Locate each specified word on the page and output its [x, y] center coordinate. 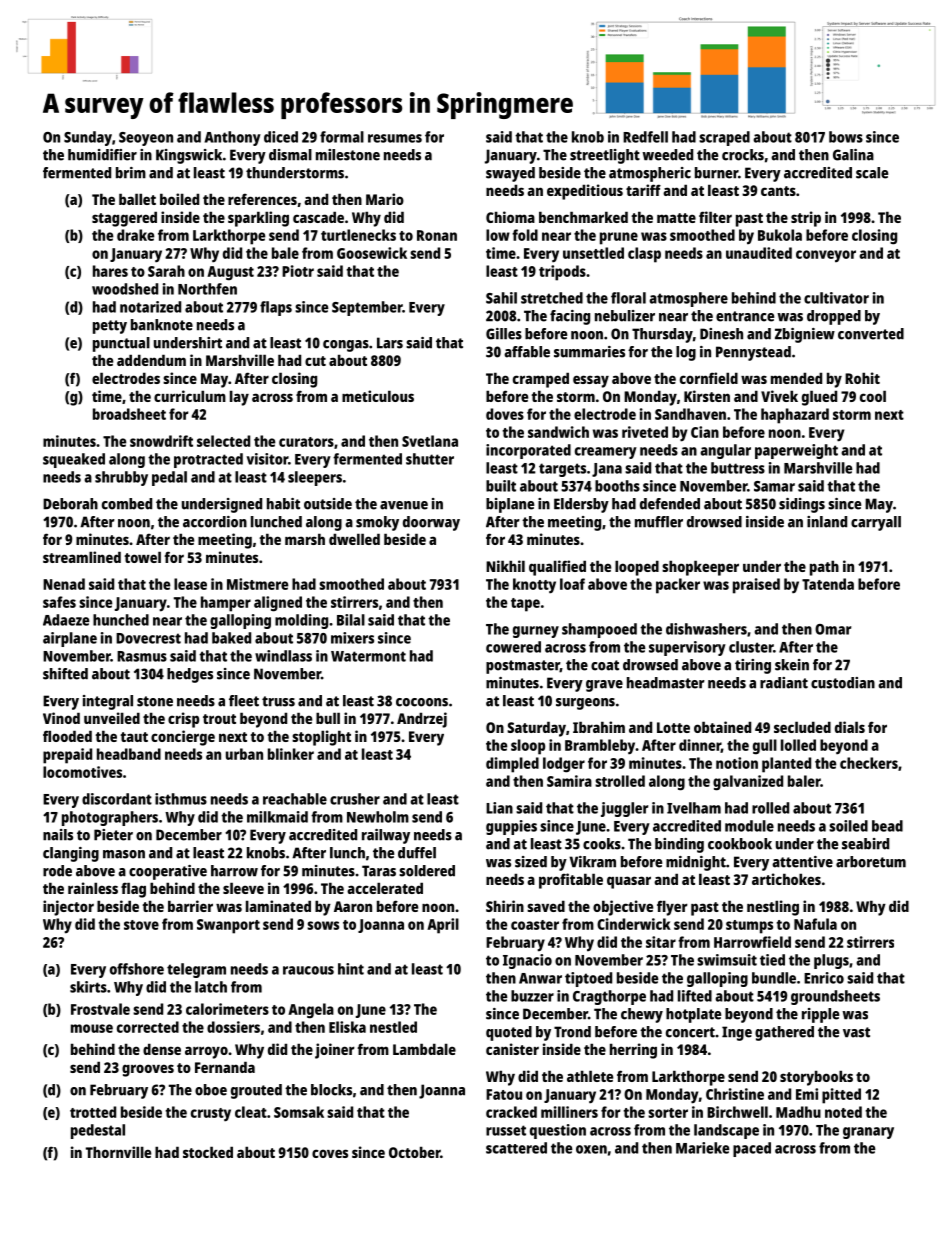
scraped [724, 138]
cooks [602, 844]
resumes [395, 138]
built [501, 486]
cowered [513, 647]
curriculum [190, 396]
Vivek [779, 396]
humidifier [102, 155]
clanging [71, 854]
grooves [148, 1070]
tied [772, 960]
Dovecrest [148, 638]
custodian [843, 683]
